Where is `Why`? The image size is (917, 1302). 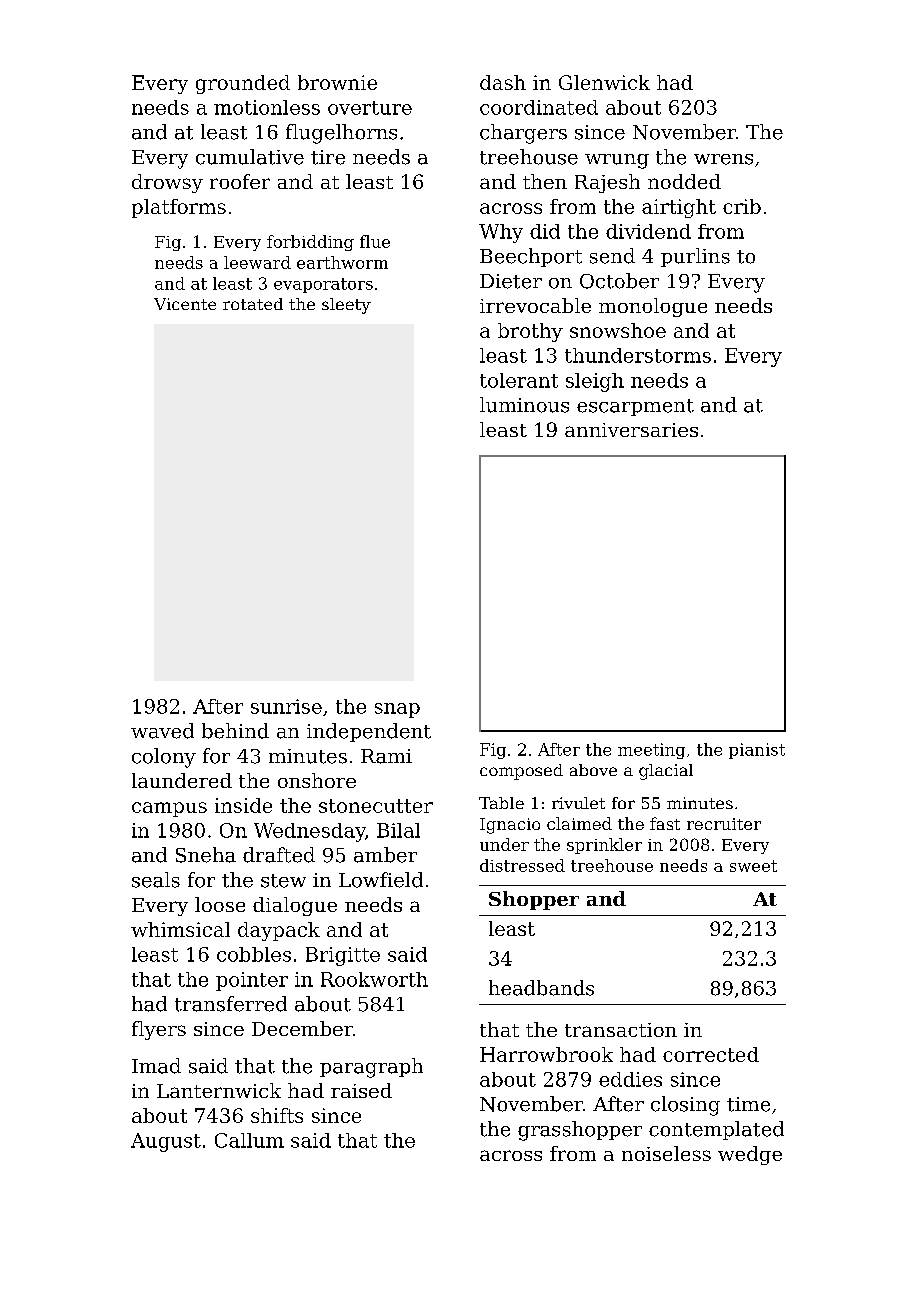
Why is located at coordinates (501, 233).
